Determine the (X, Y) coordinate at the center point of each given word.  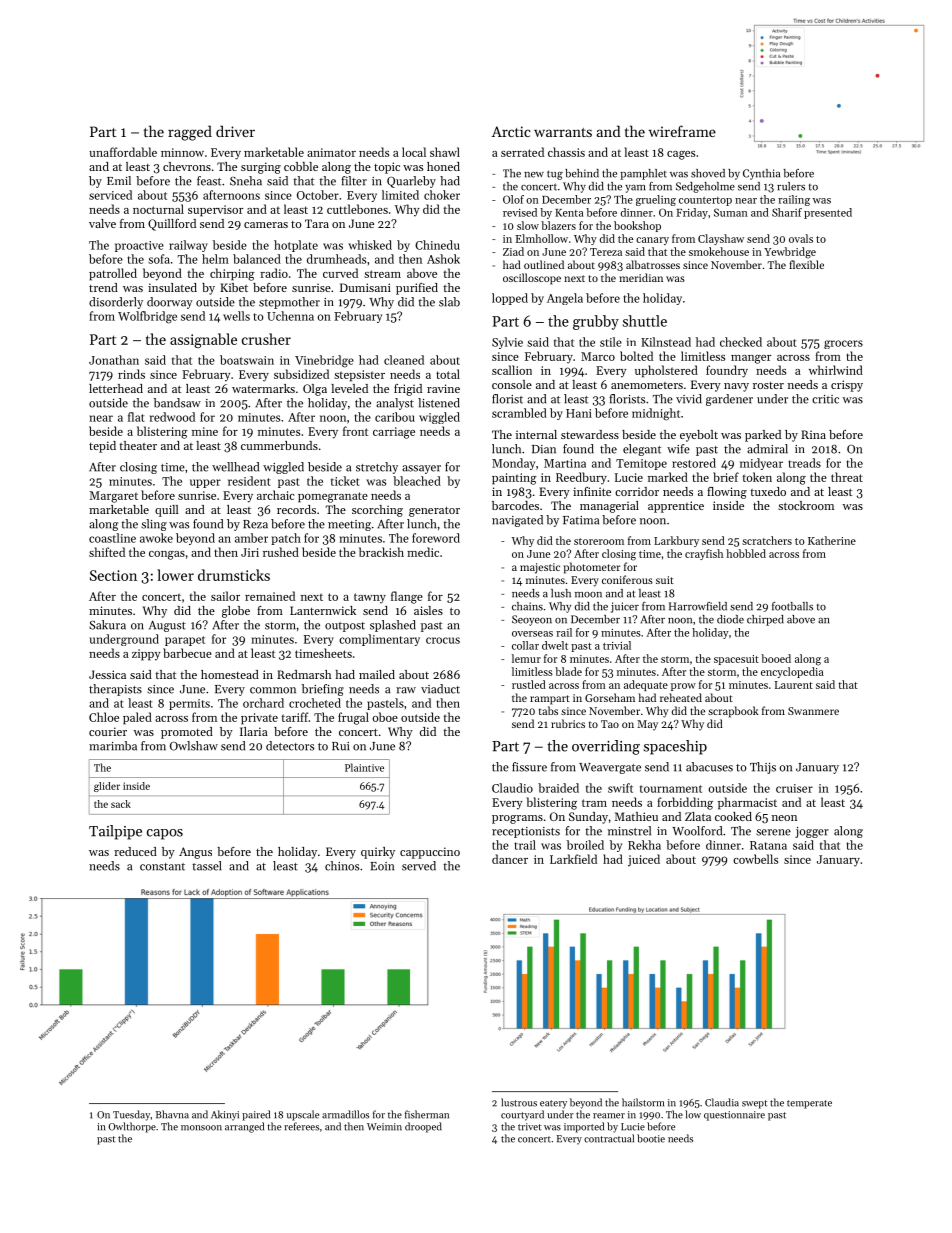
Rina (813, 434)
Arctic (511, 131)
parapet (185, 641)
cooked (733, 816)
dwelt (555, 645)
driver (235, 131)
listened (439, 403)
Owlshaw (194, 746)
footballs (792, 606)
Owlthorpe (132, 1127)
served (419, 866)
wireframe (682, 131)
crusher (266, 339)
